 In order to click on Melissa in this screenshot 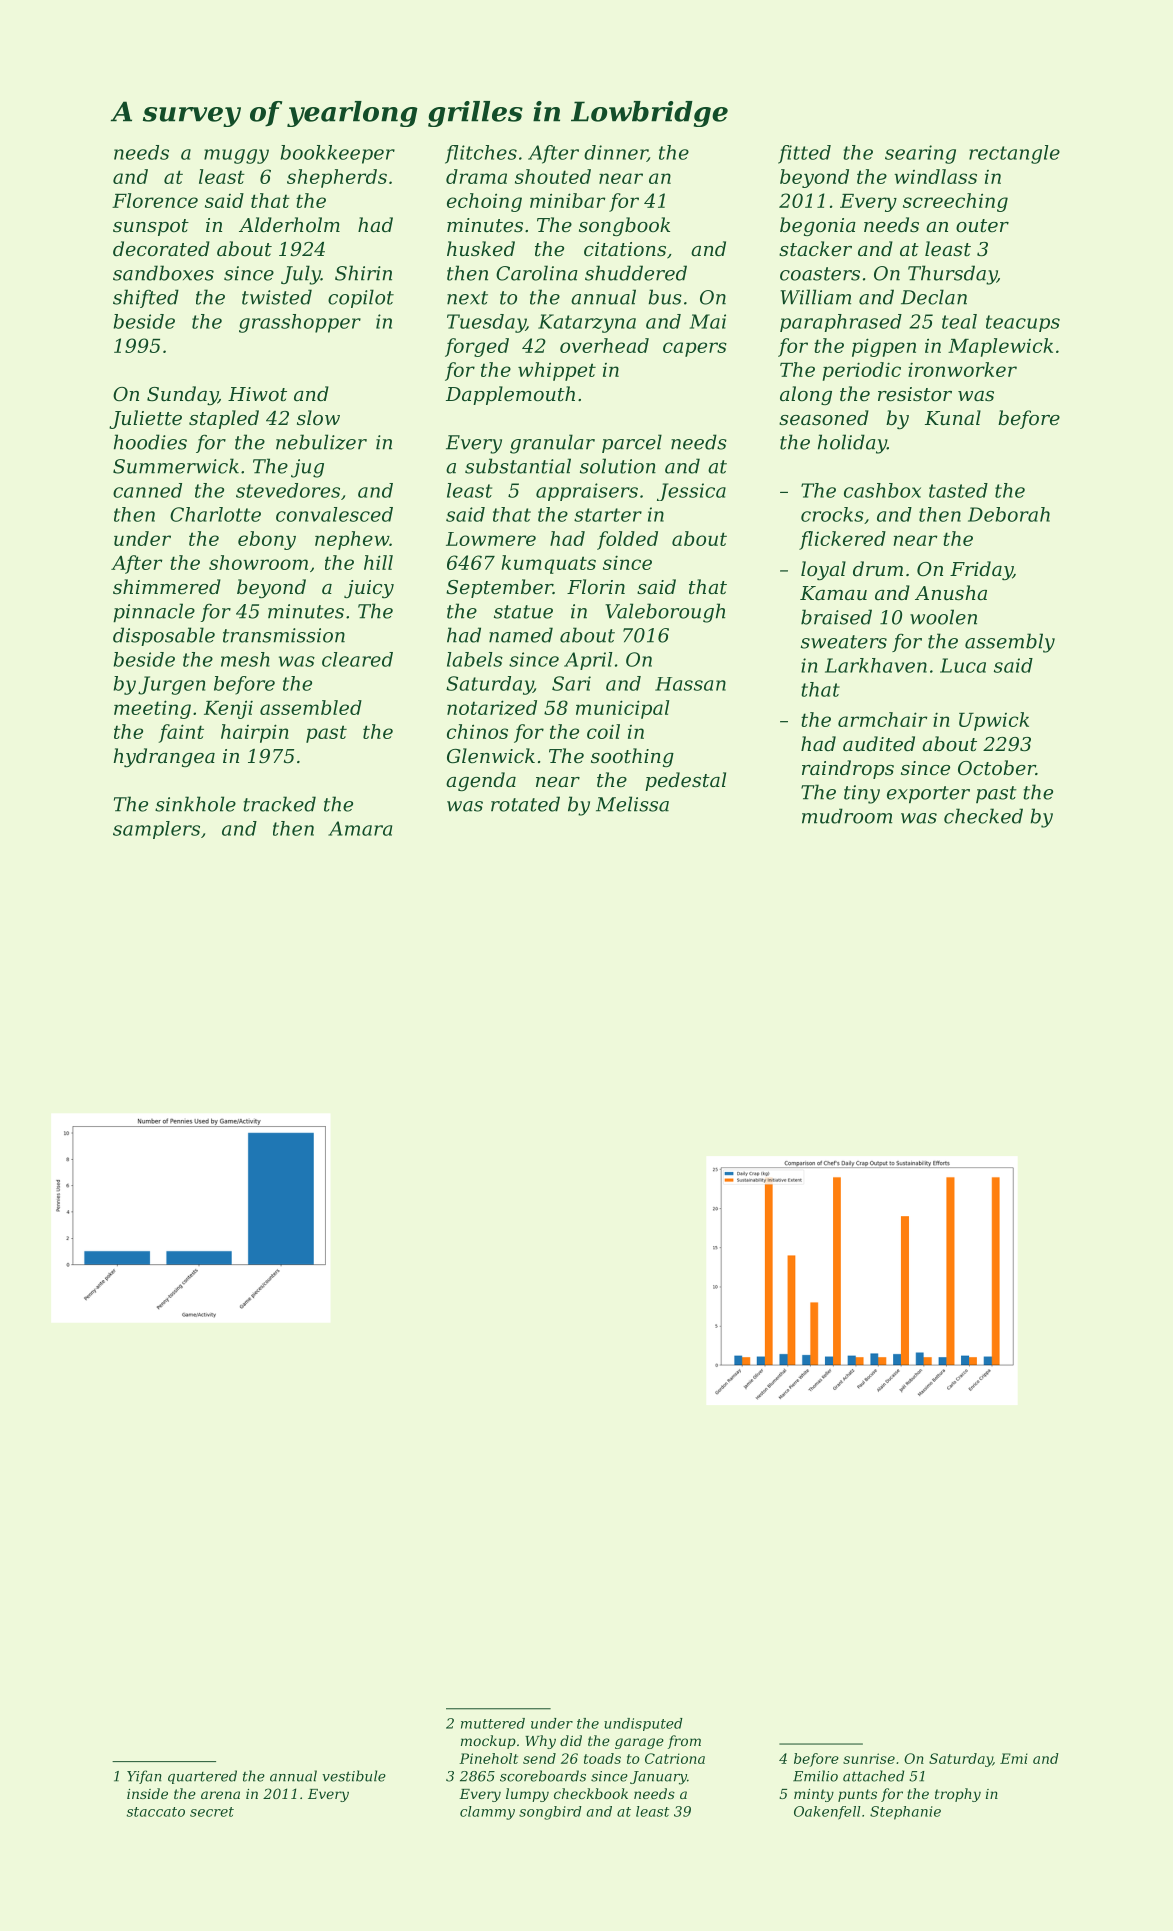, I will do `click(632, 804)`.
